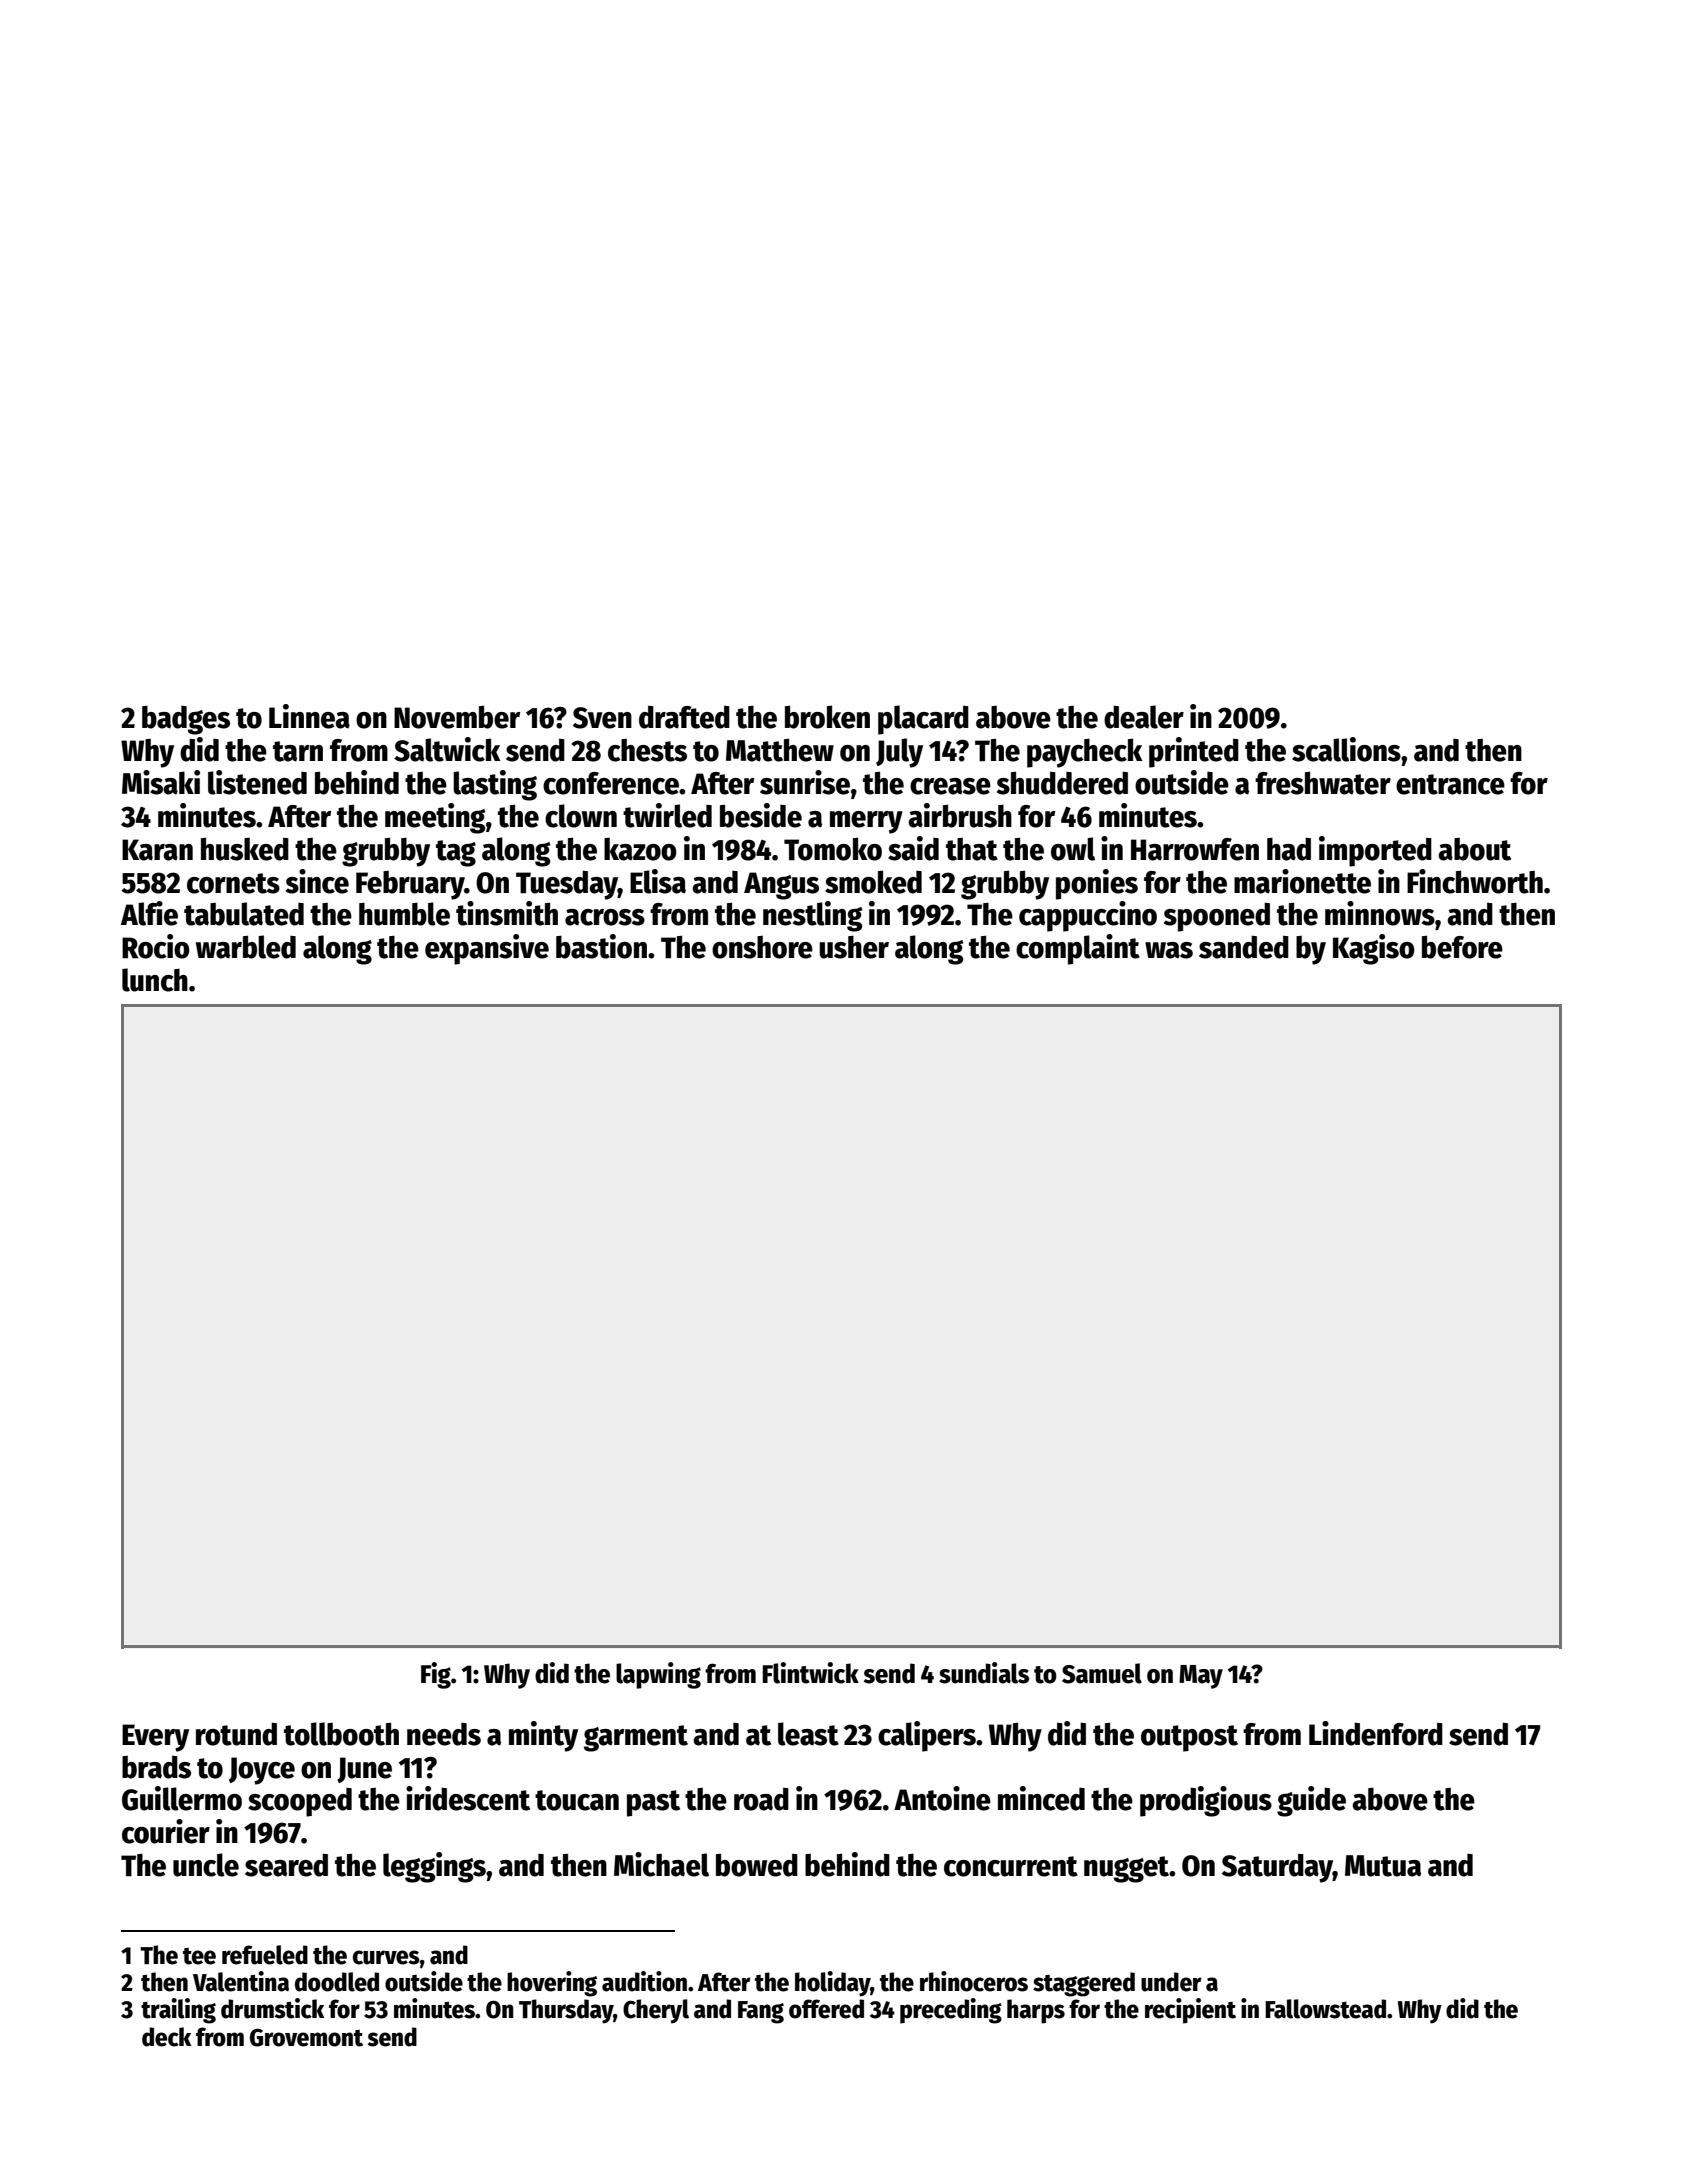 The image size is (1683, 2178). I want to click on Saltwick, so click(447, 749).
